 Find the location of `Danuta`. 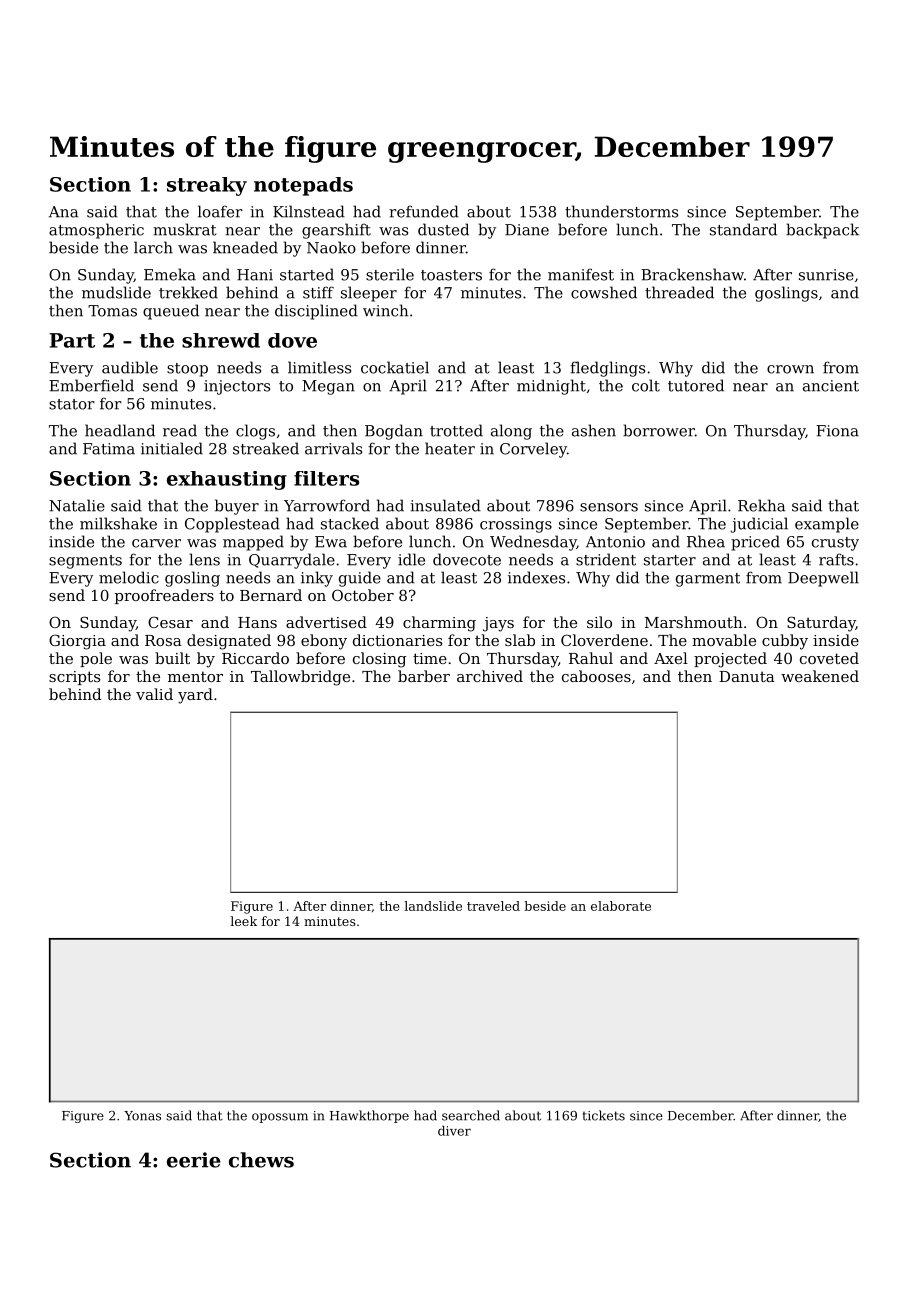

Danuta is located at coordinates (747, 676).
